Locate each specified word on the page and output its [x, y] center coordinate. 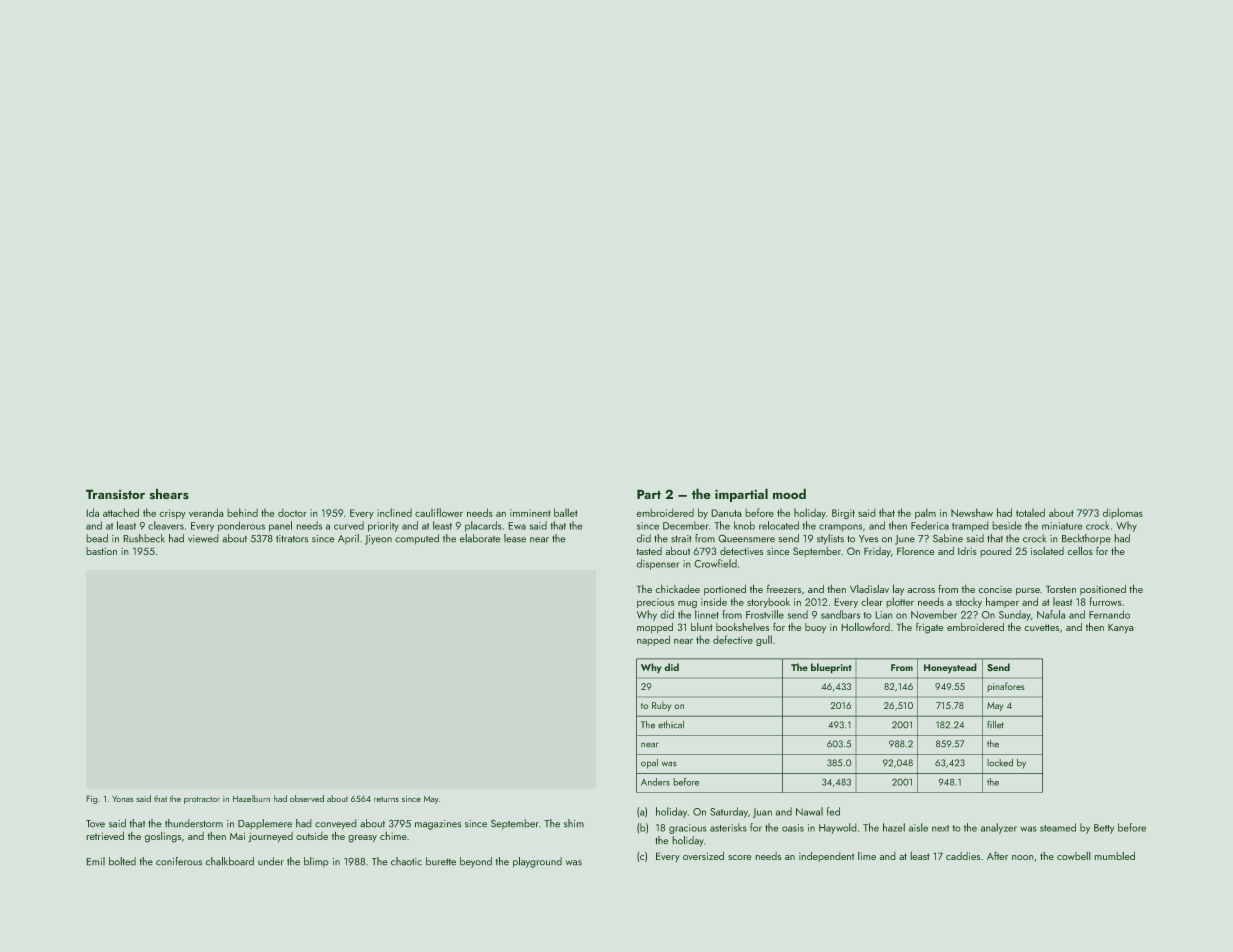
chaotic [406, 861]
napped [653, 640]
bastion [101, 551]
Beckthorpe [1086, 539]
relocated [779, 525]
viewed [203, 538]
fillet [995, 724]
